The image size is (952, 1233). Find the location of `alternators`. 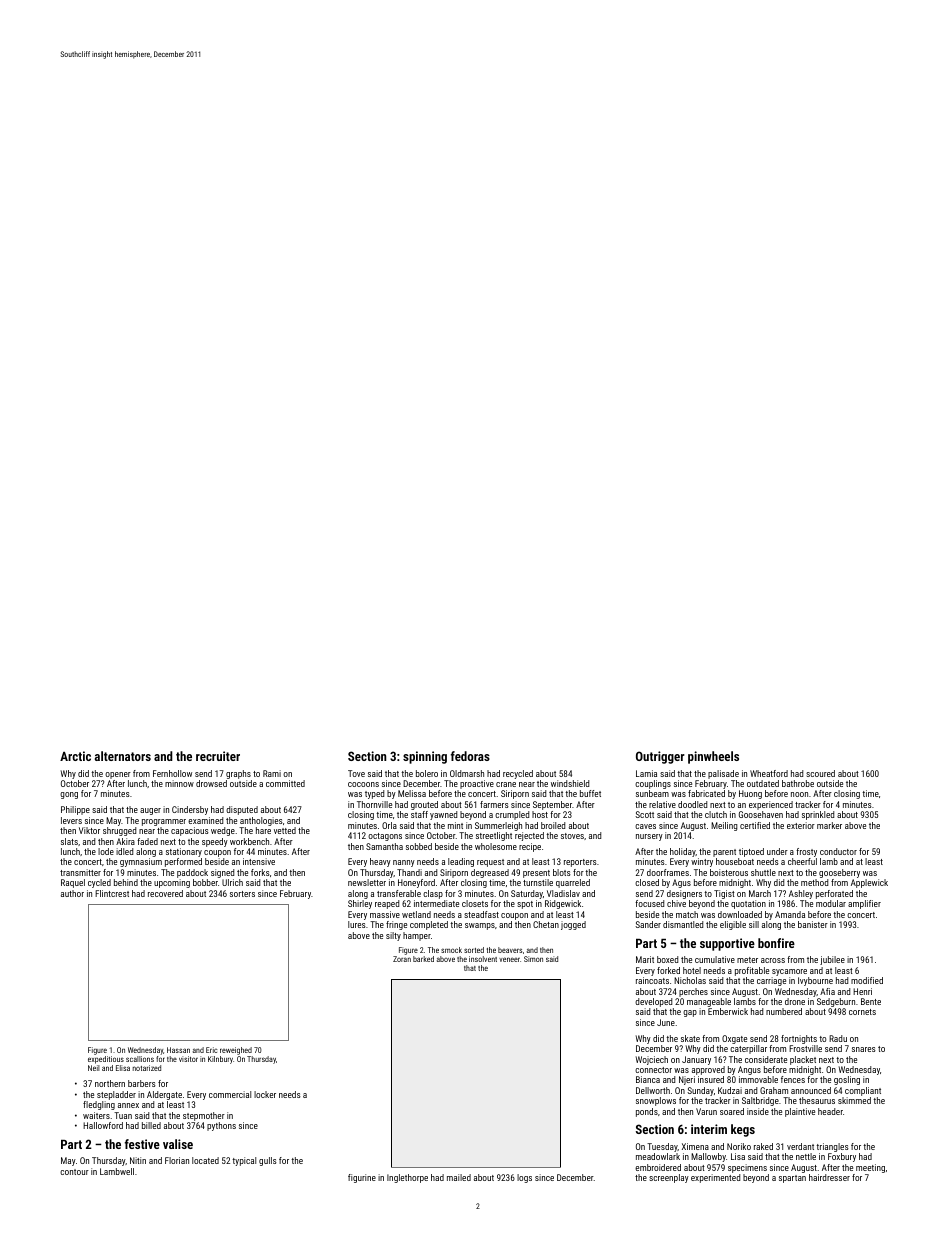

alternators is located at coordinates (123, 756).
